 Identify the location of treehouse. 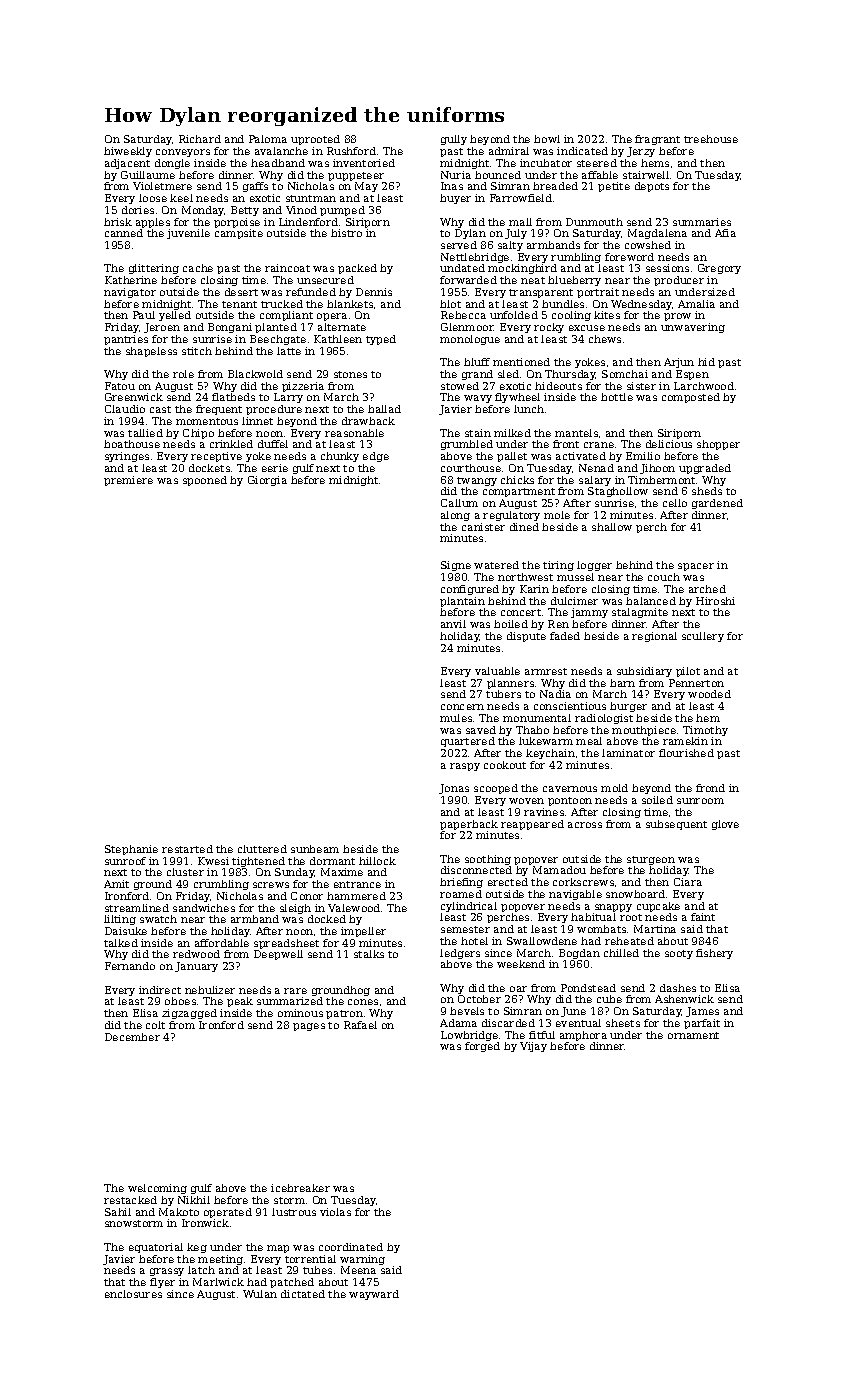
(711, 139).
